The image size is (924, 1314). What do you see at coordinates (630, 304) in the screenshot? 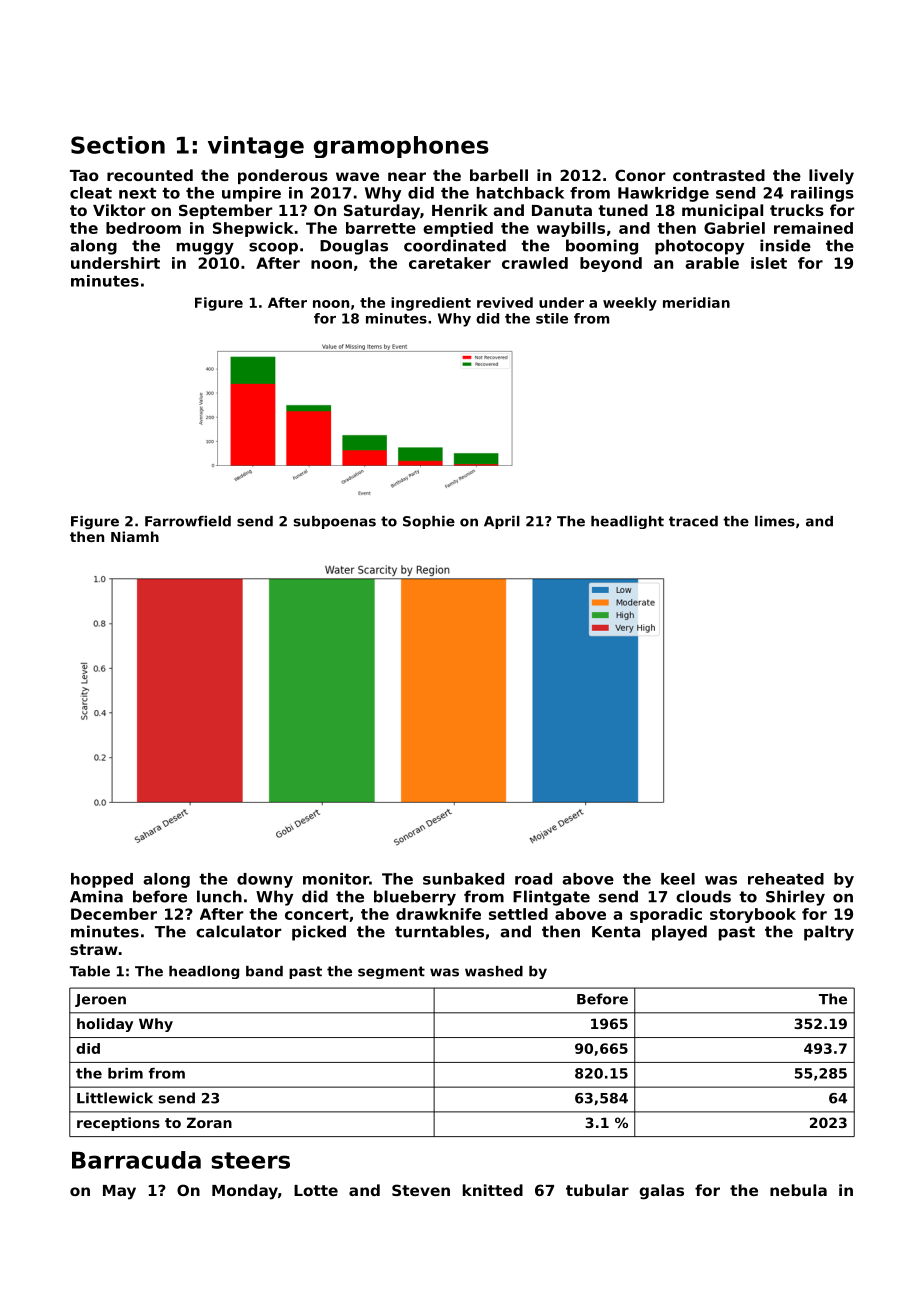
I see `weekly` at bounding box center [630, 304].
